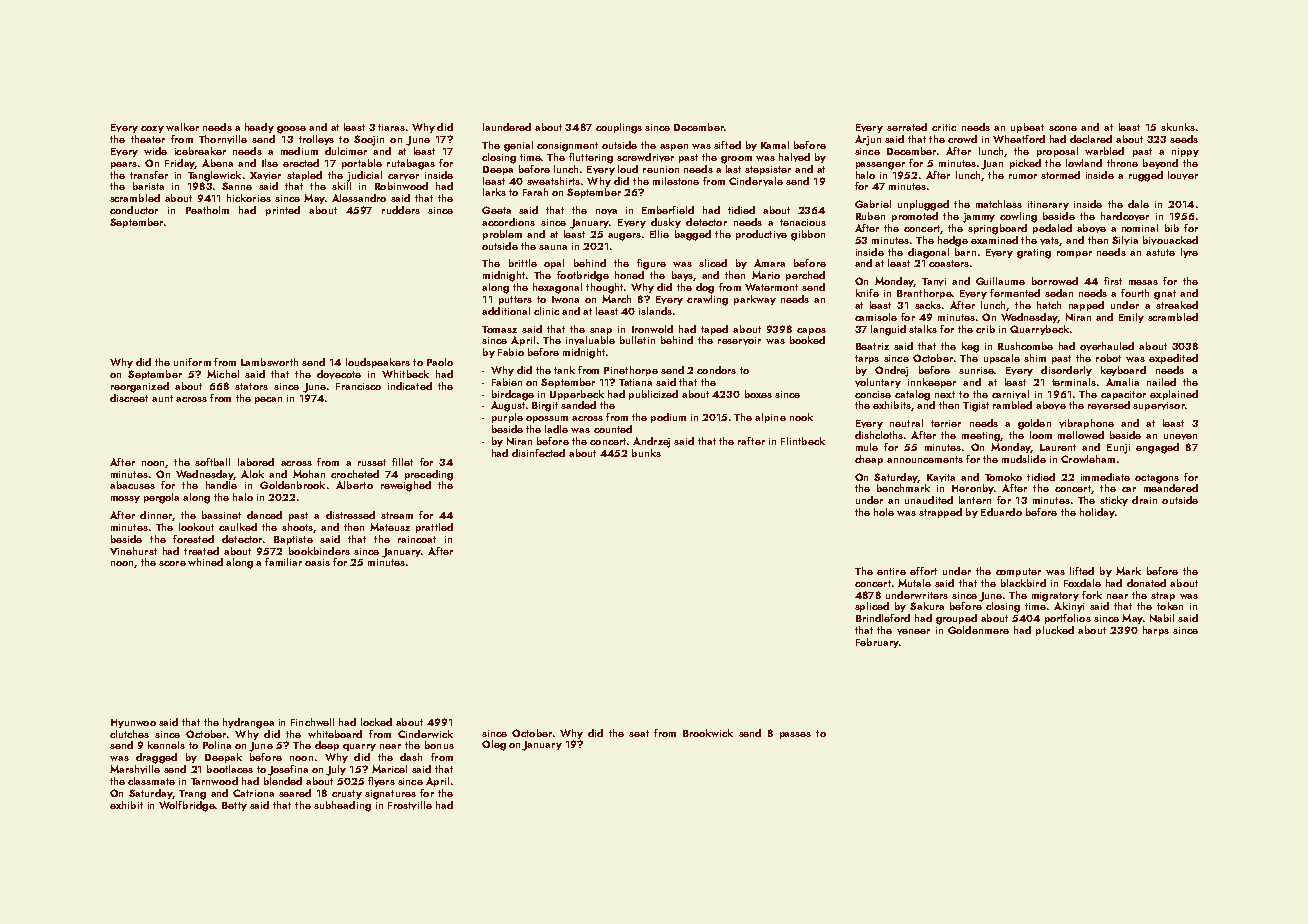 This screenshot has width=1308, height=924. Describe the element at coordinates (803, 441) in the screenshot. I see `Flintbeck` at that location.
